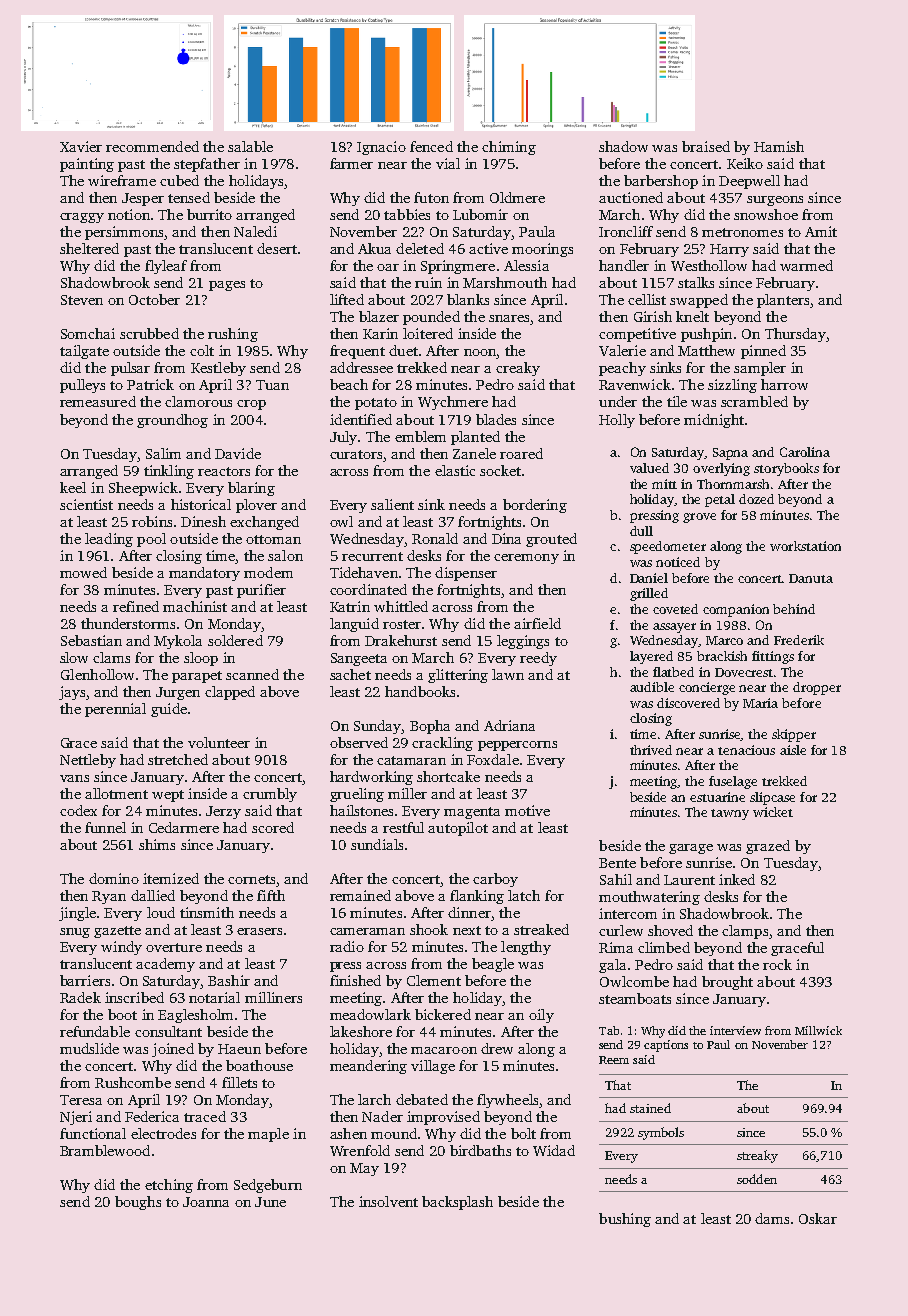 This page has height=1316, width=908. What do you see at coordinates (81, 146) in the page?
I see `Xavier` at bounding box center [81, 146].
